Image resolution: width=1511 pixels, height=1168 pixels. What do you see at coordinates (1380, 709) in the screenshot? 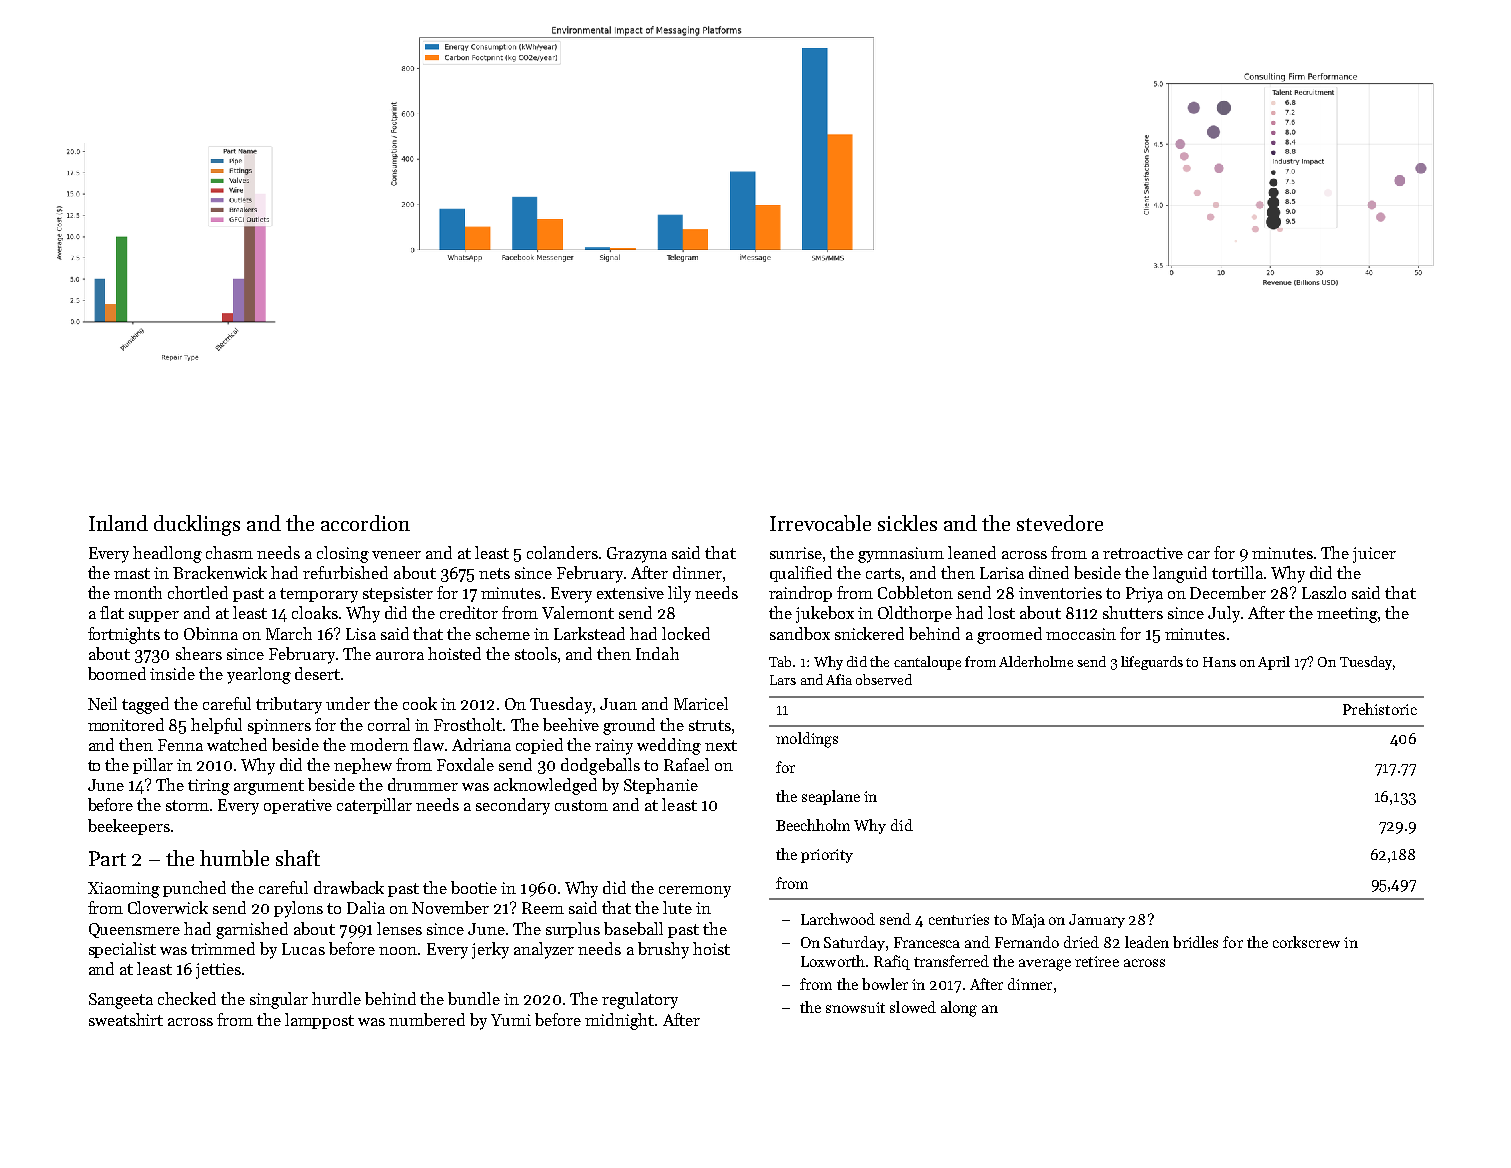
I see `Prehistoric` at bounding box center [1380, 709].
